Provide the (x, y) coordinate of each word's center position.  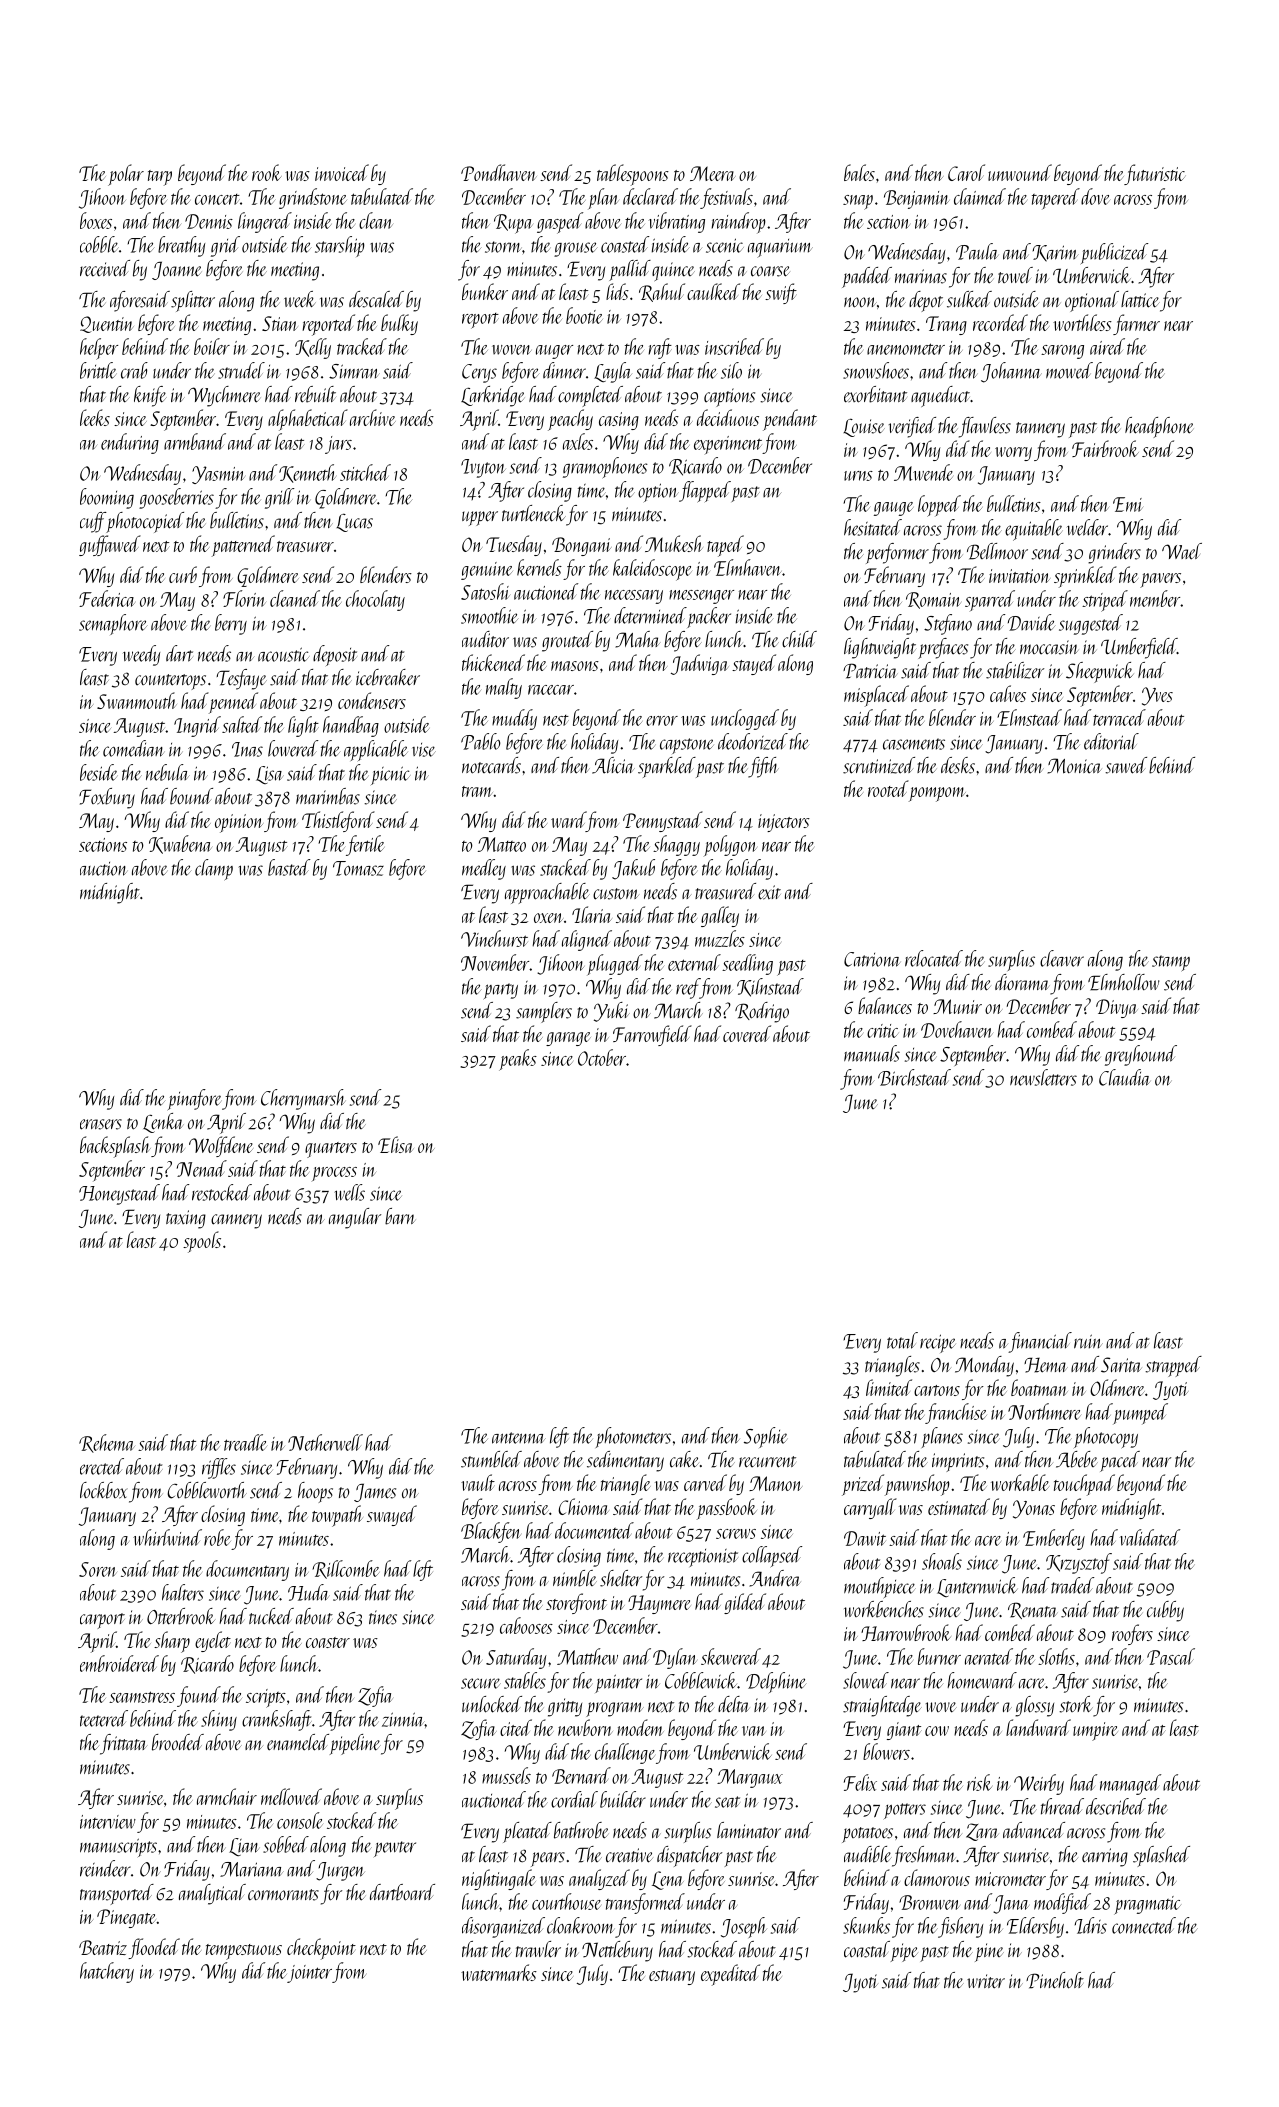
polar (126, 175)
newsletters (1043, 1077)
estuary (672, 1977)
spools (202, 1242)
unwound (1020, 172)
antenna (519, 1438)
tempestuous (244, 1952)
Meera (713, 173)
